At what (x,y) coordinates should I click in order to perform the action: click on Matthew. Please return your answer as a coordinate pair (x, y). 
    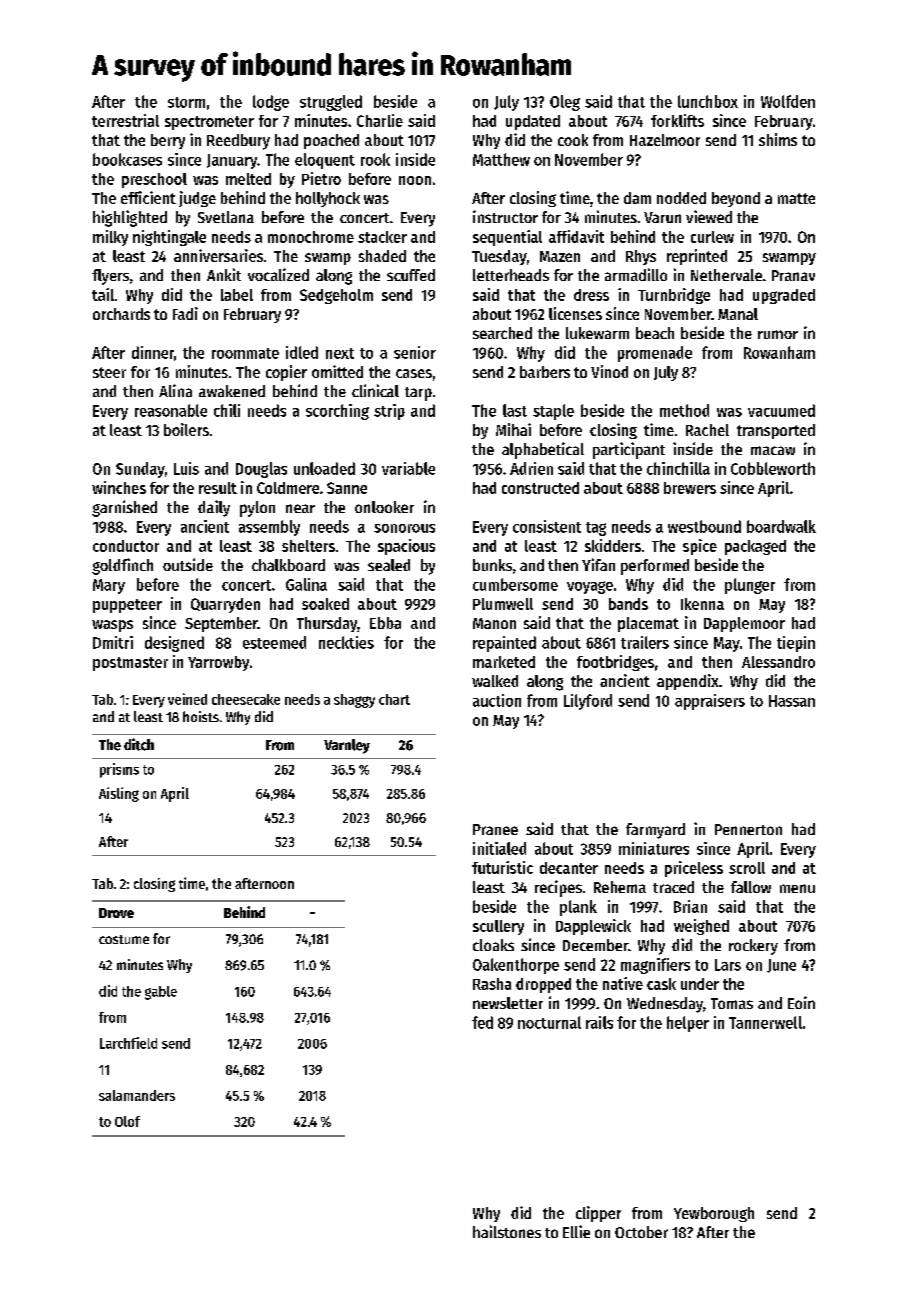
    Looking at the image, I should click on (501, 159).
